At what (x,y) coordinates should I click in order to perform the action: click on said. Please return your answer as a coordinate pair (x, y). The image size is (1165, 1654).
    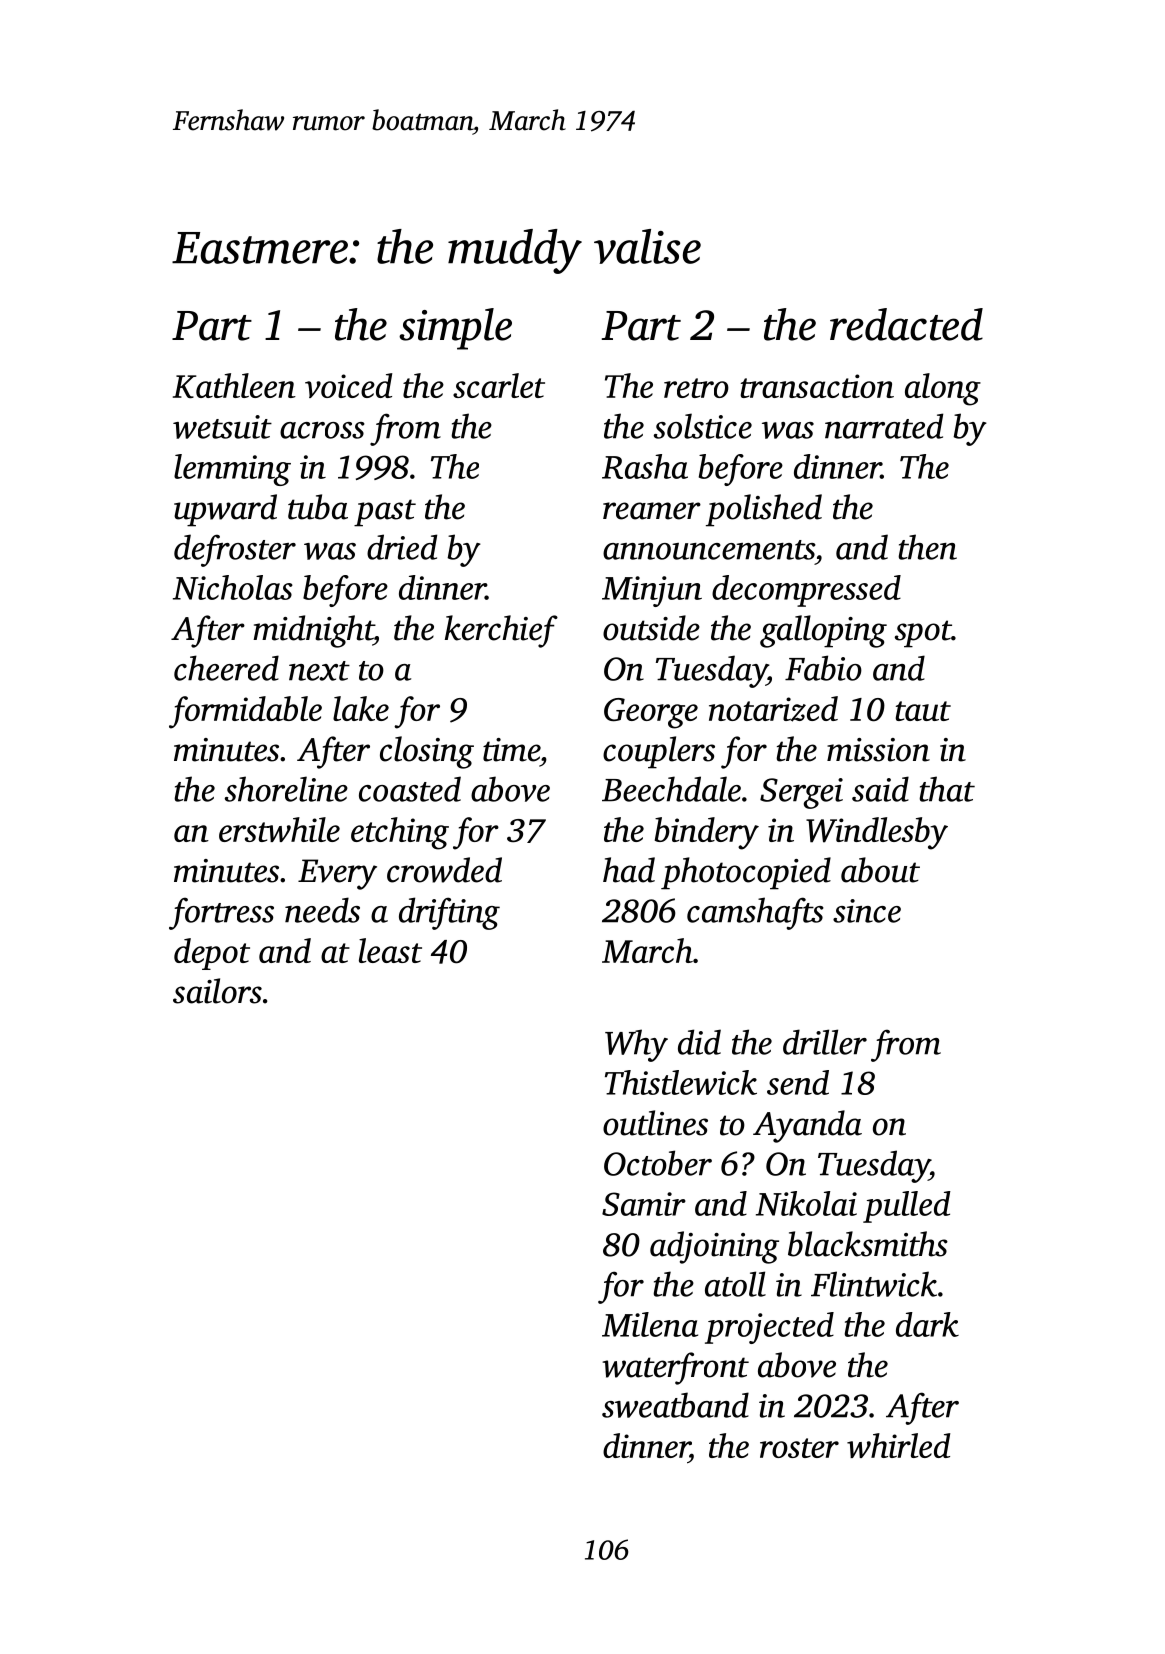
    Looking at the image, I should click on (880, 789).
